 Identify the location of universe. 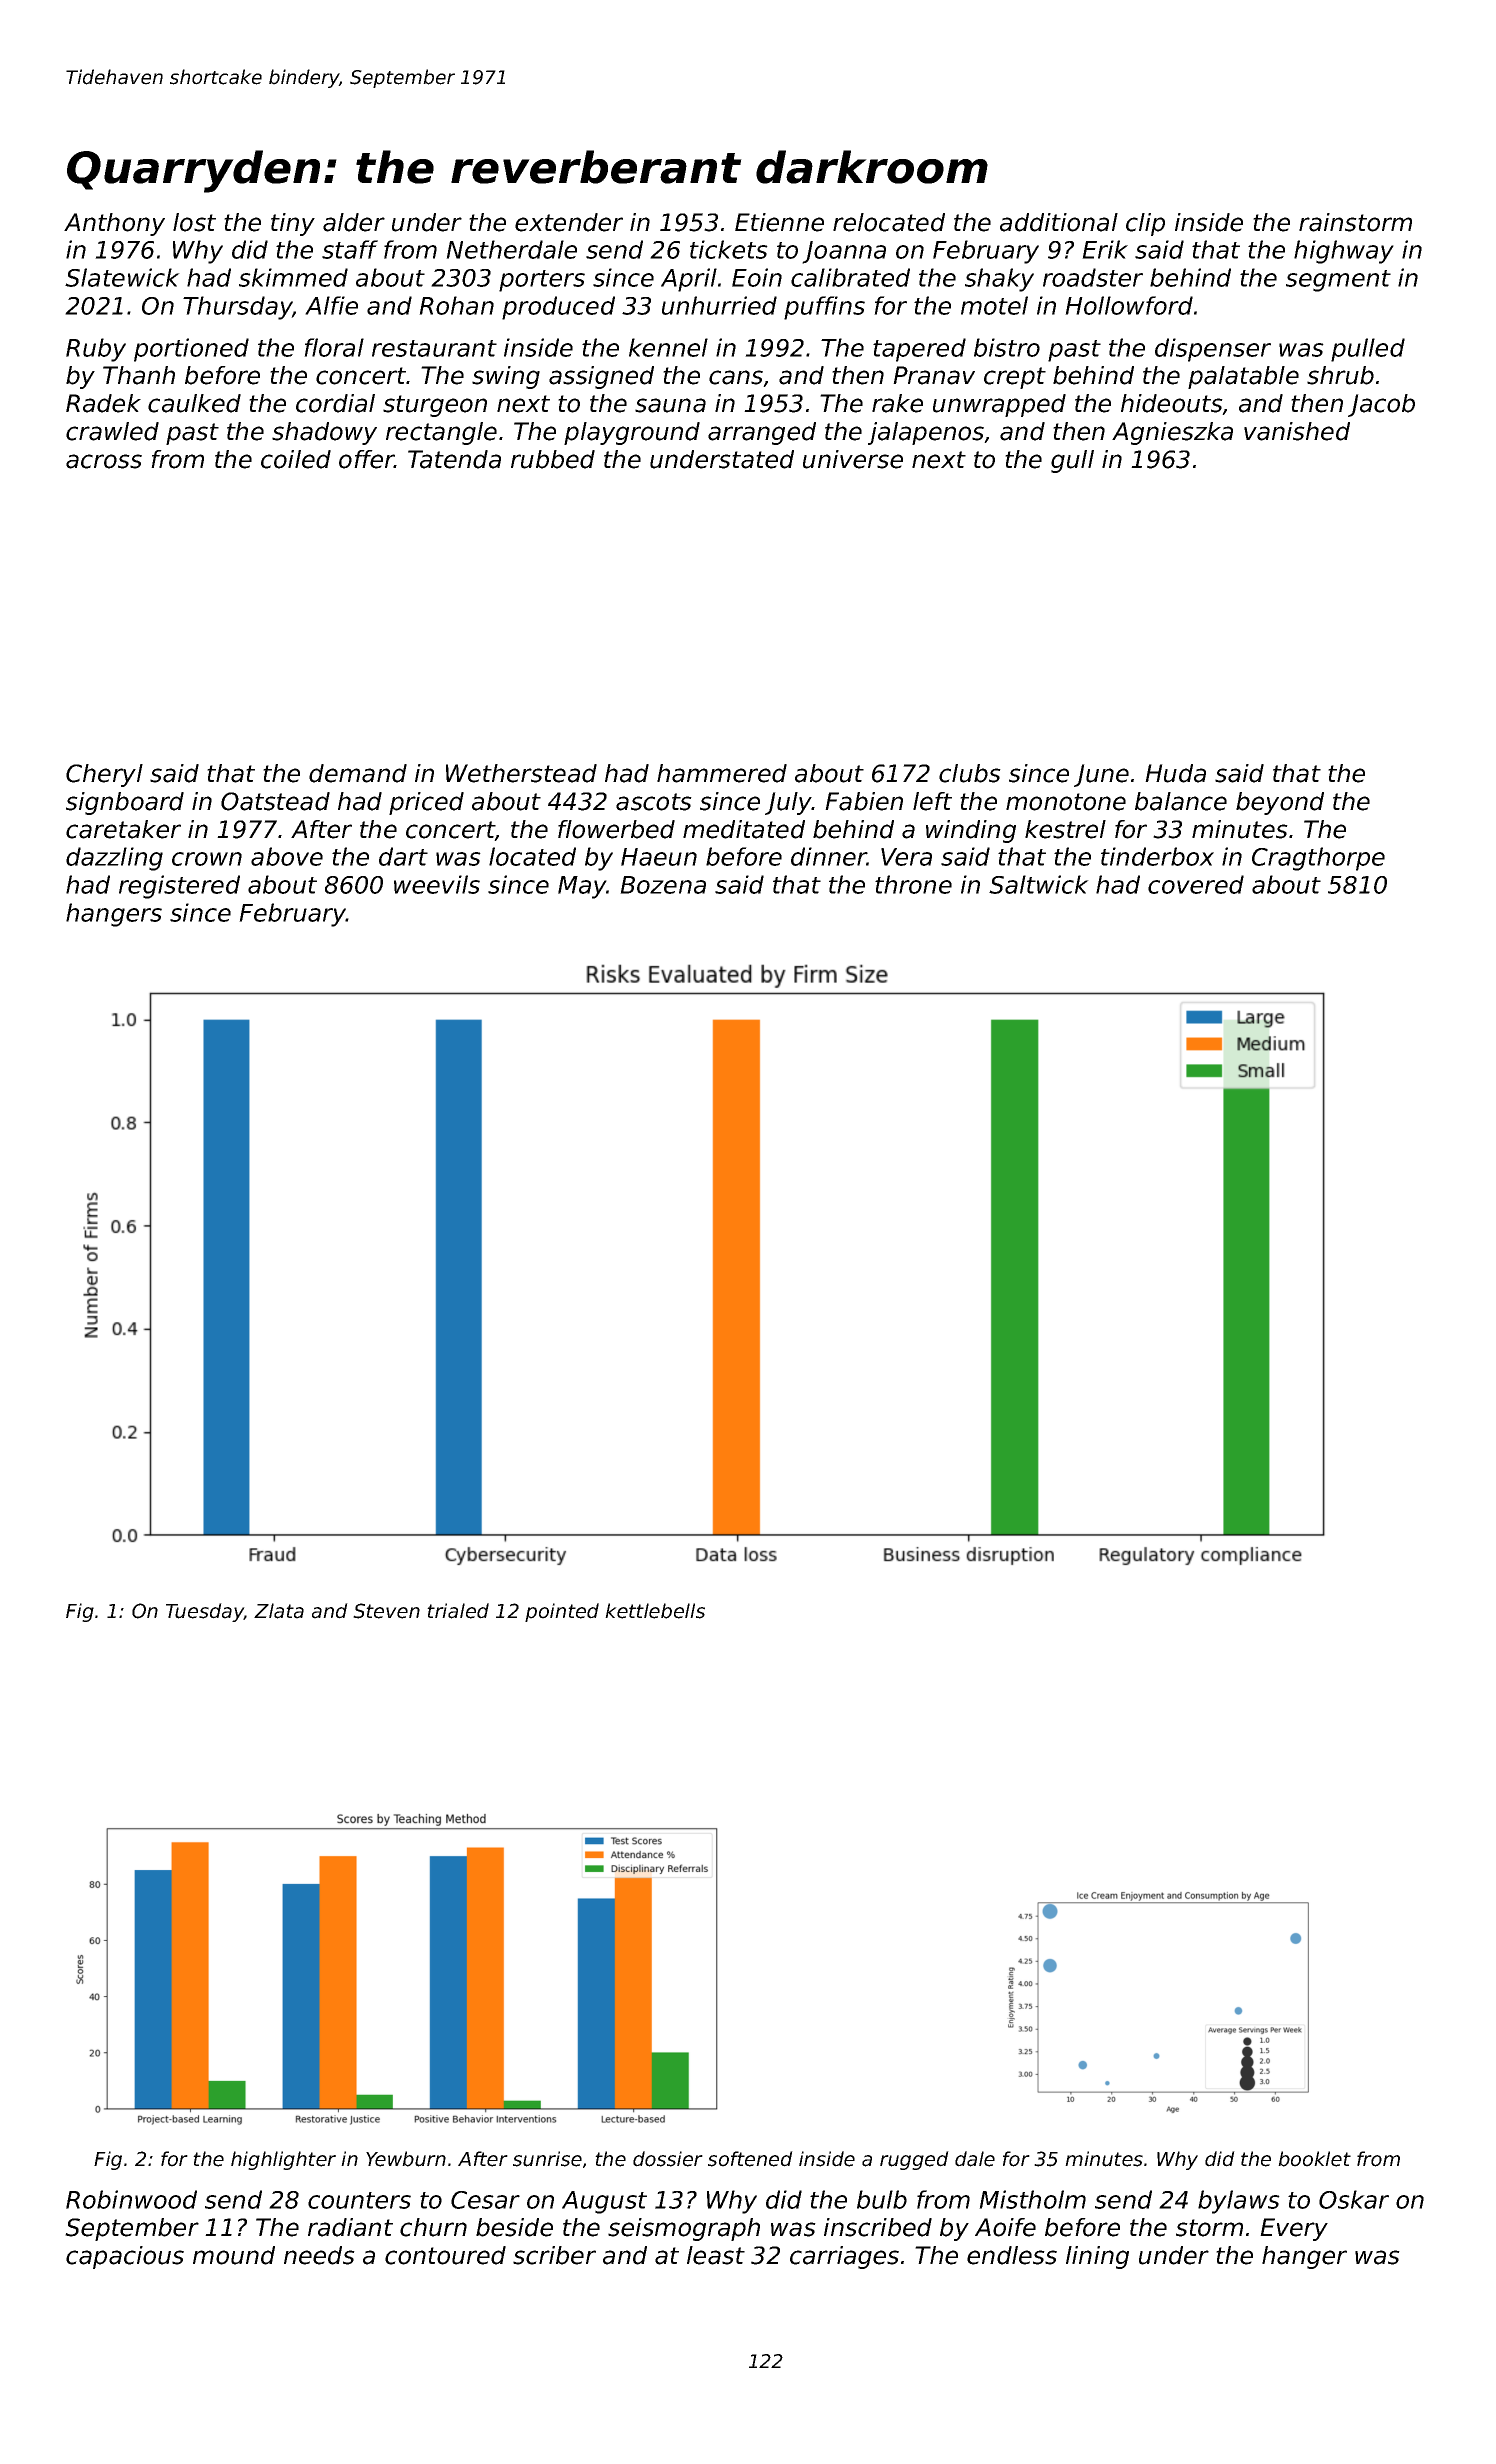
(853, 459).
